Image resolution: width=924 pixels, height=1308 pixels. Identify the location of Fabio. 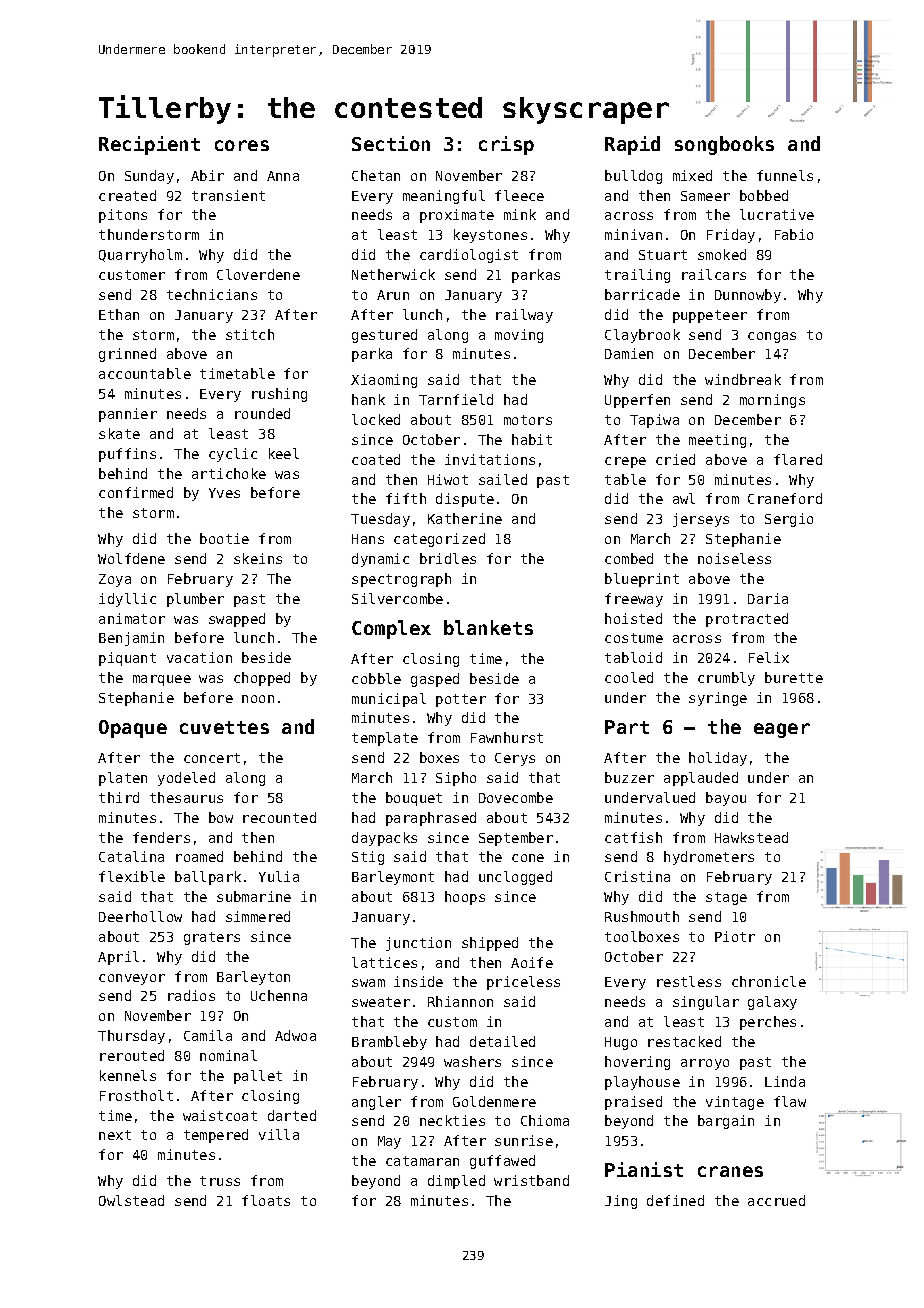
(794, 234).
